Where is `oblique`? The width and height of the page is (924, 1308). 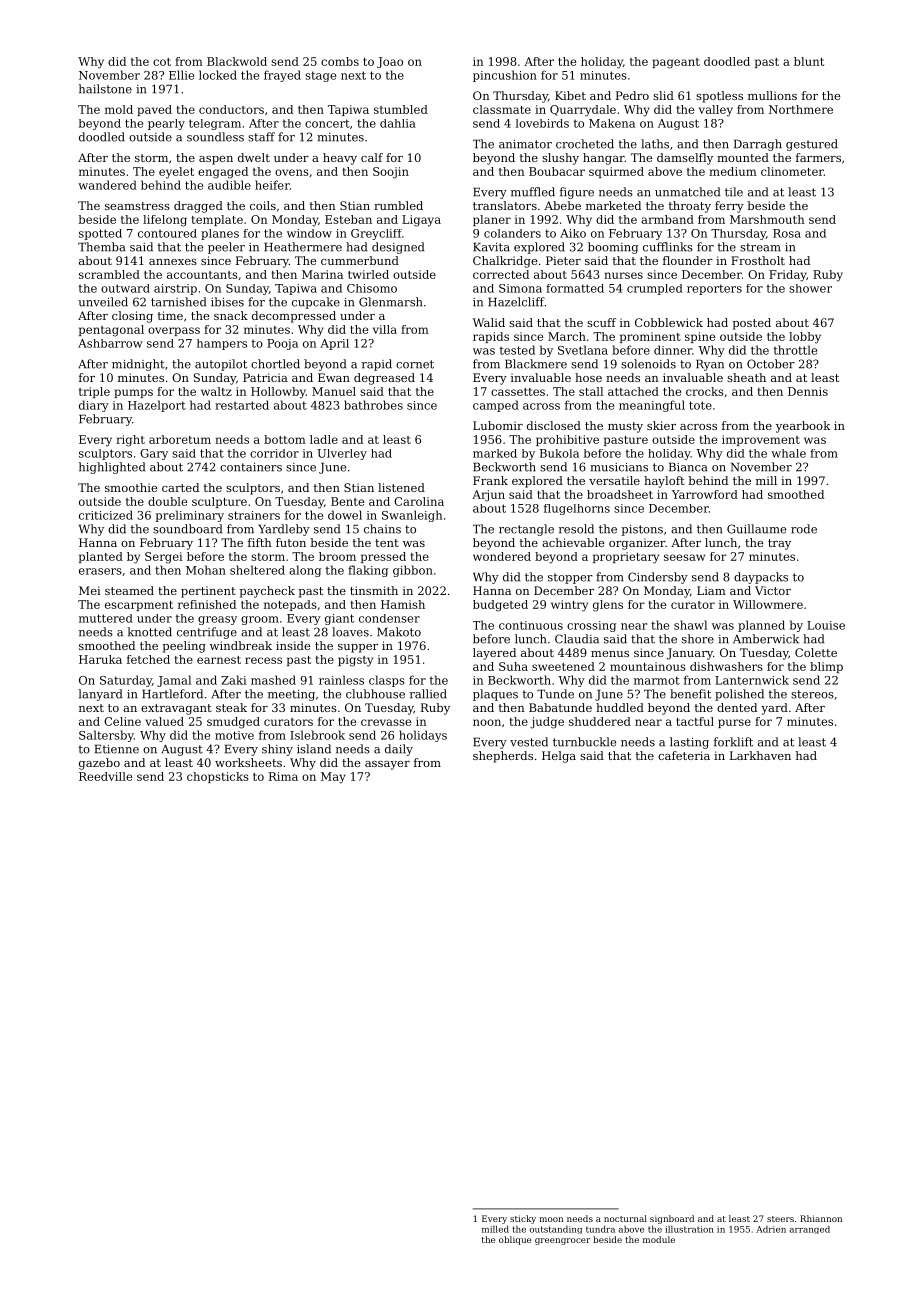
oblique is located at coordinates (515, 1240).
